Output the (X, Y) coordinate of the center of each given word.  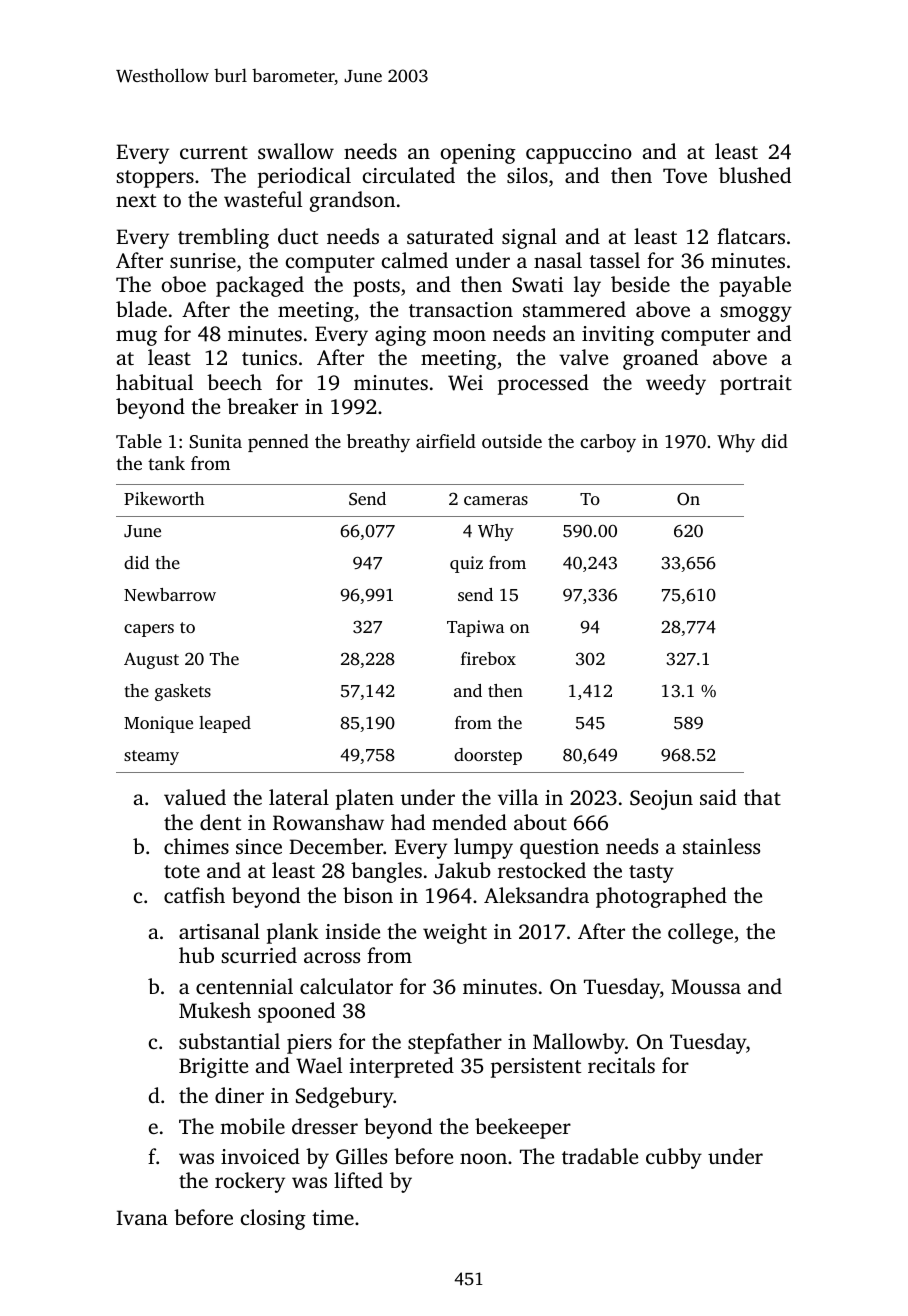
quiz (466, 564)
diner (239, 1095)
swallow (296, 151)
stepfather (455, 1043)
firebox (488, 658)
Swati (537, 285)
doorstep (488, 756)
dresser (325, 1126)
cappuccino (579, 154)
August (151, 661)
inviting (618, 336)
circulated (409, 175)
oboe (184, 284)
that (762, 797)
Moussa (706, 986)
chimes (196, 846)
